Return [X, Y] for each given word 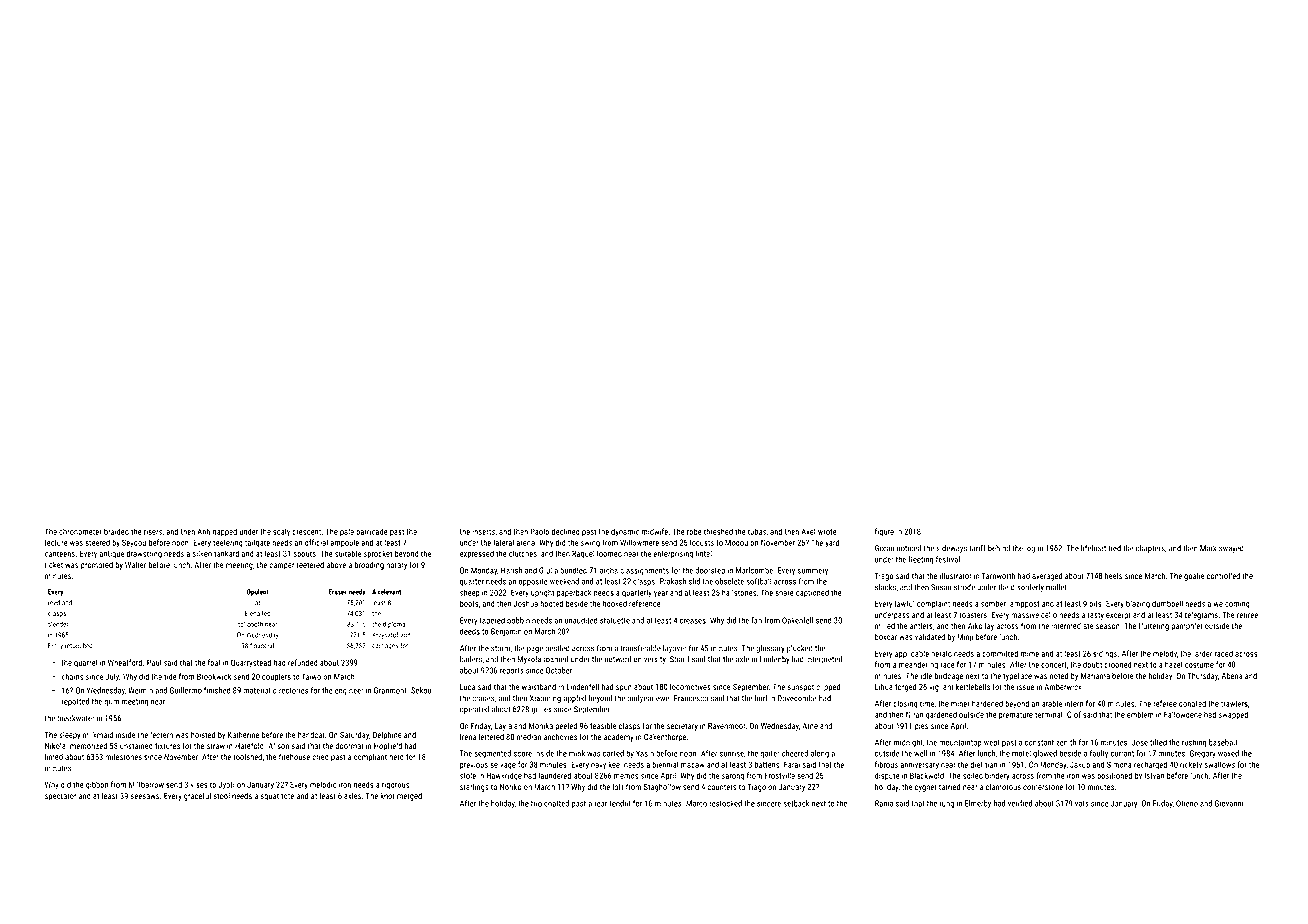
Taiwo [311, 676]
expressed [477, 554]
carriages [385, 647]
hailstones [739, 592]
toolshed [247, 756]
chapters [1150, 549]
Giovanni [1229, 803]
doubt [1092, 664]
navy [598, 766]
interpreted [824, 660]
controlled [1223, 575]
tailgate [257, 543]
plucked [800, 649]
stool [221, 796]
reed [54, 603]
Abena [1232, 675]
